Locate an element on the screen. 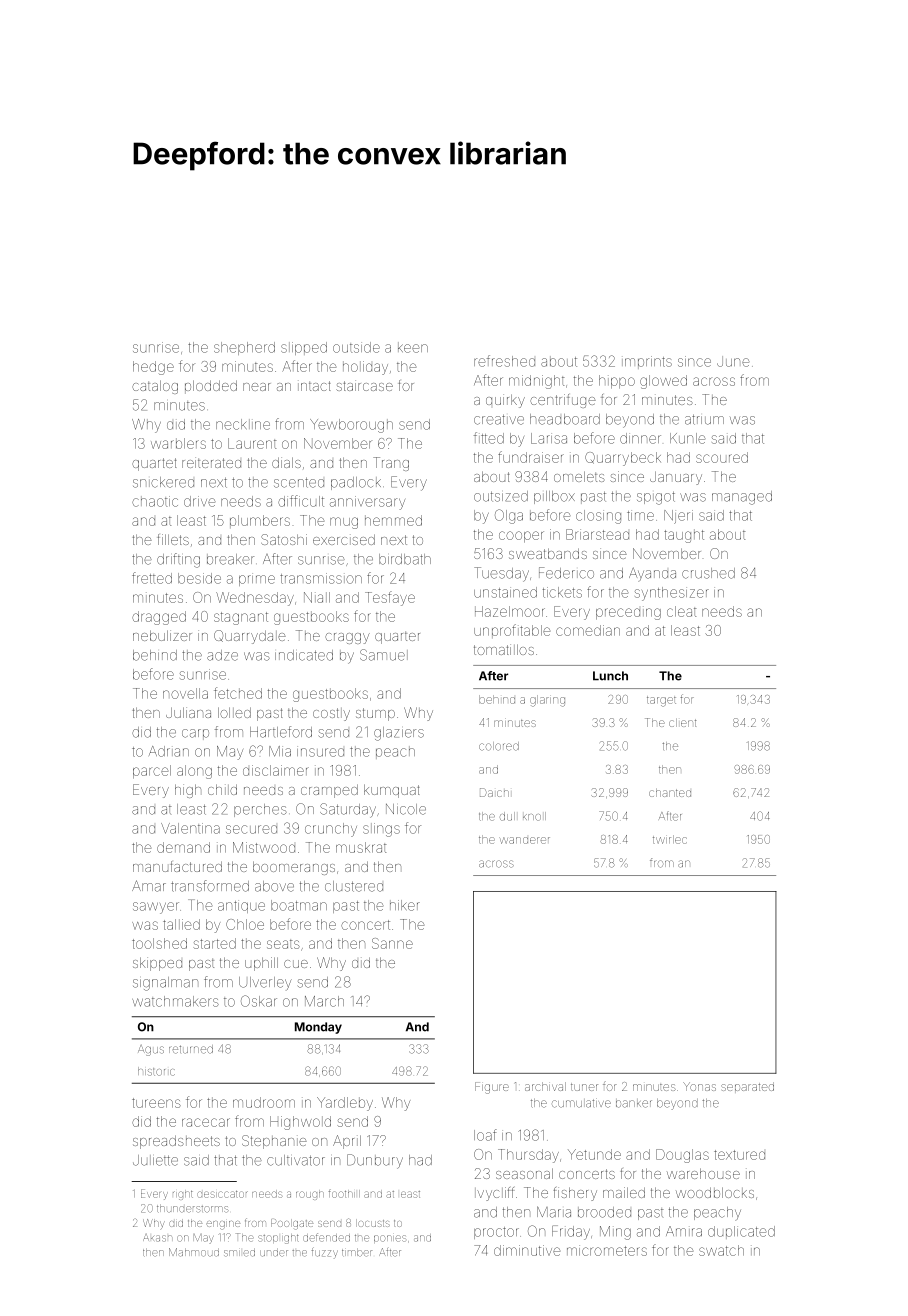  client is located at coordinates (682, 723).
